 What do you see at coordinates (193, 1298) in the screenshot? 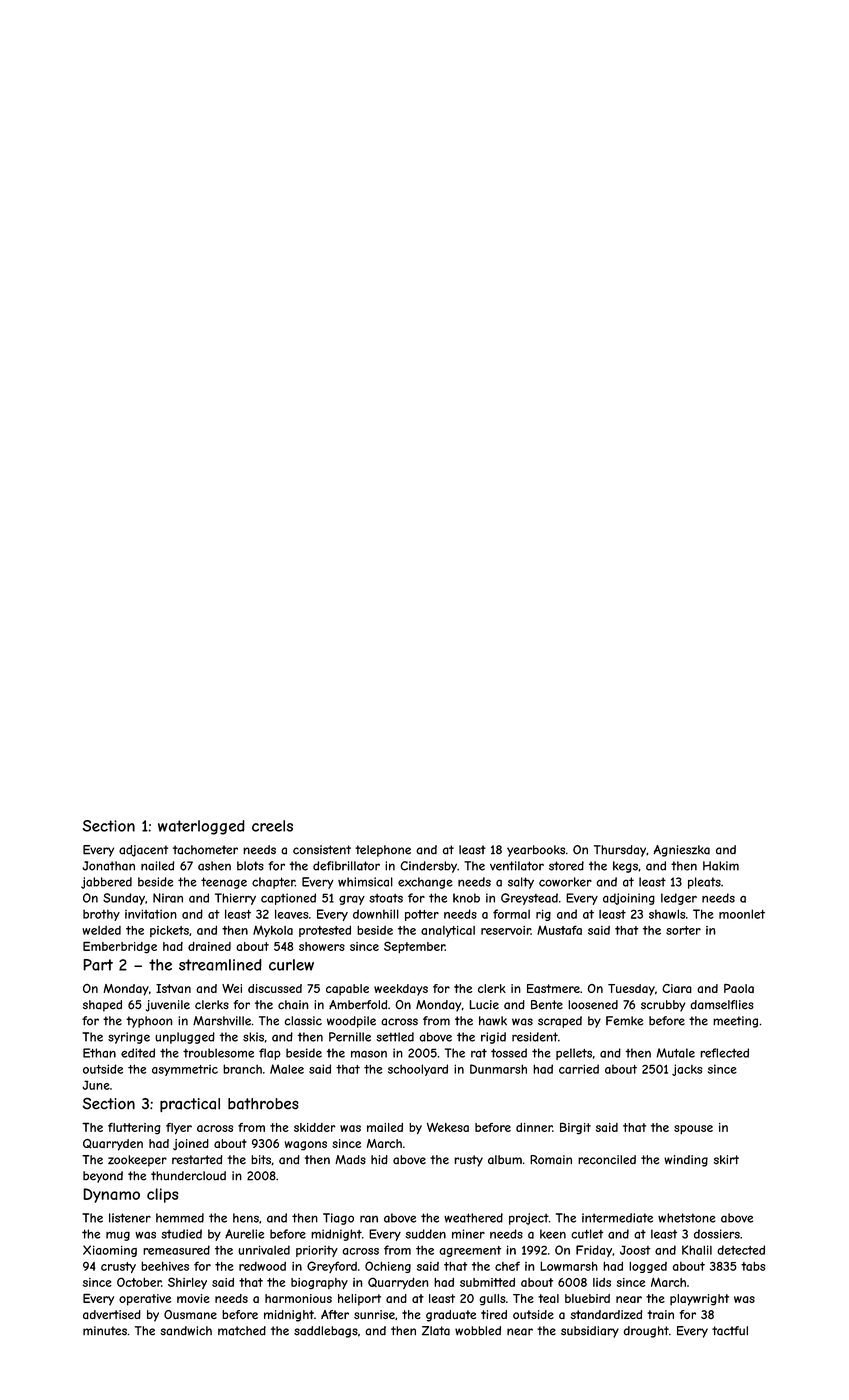
I see `movie` at bounding box center [193, 1298].
